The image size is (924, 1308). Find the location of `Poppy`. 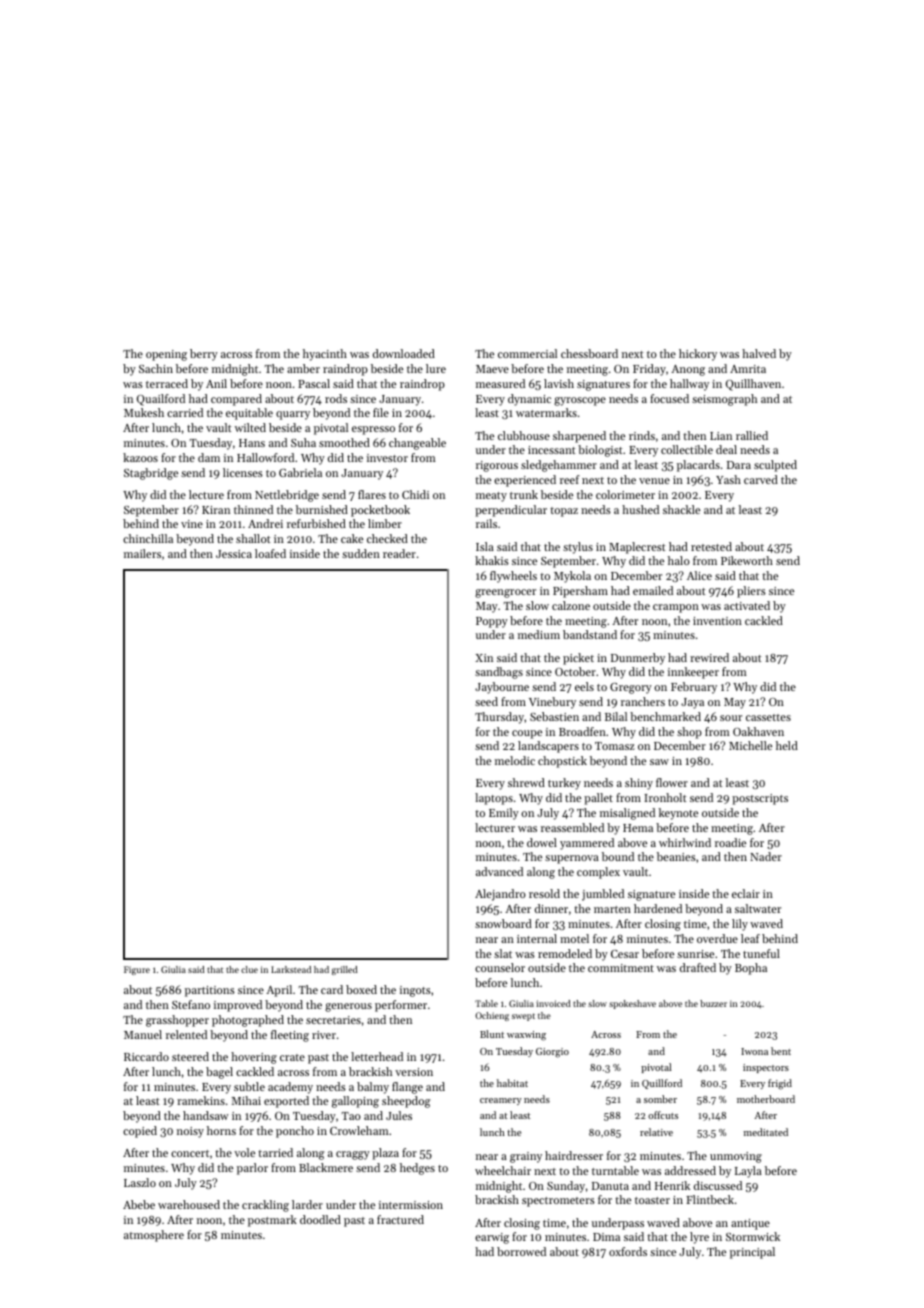

Poppy is located at coordinates (492, 622).
